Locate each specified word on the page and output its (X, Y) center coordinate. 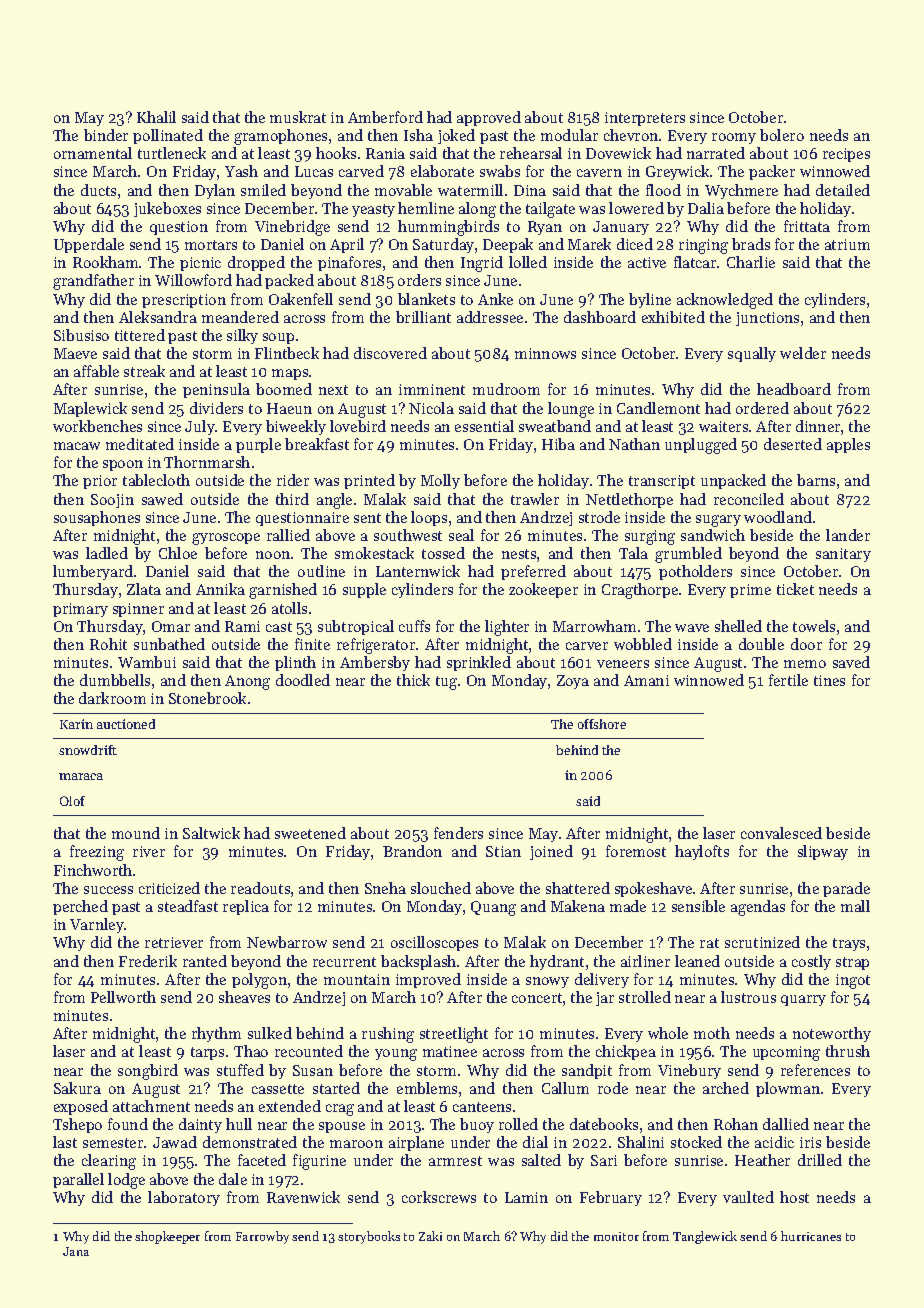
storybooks (369, 1237)
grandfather (93, 282)
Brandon (412, 851)
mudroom (506, 389)
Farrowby (262, 1237)
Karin (76, 724)
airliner (645, 961)
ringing (703, 246)
